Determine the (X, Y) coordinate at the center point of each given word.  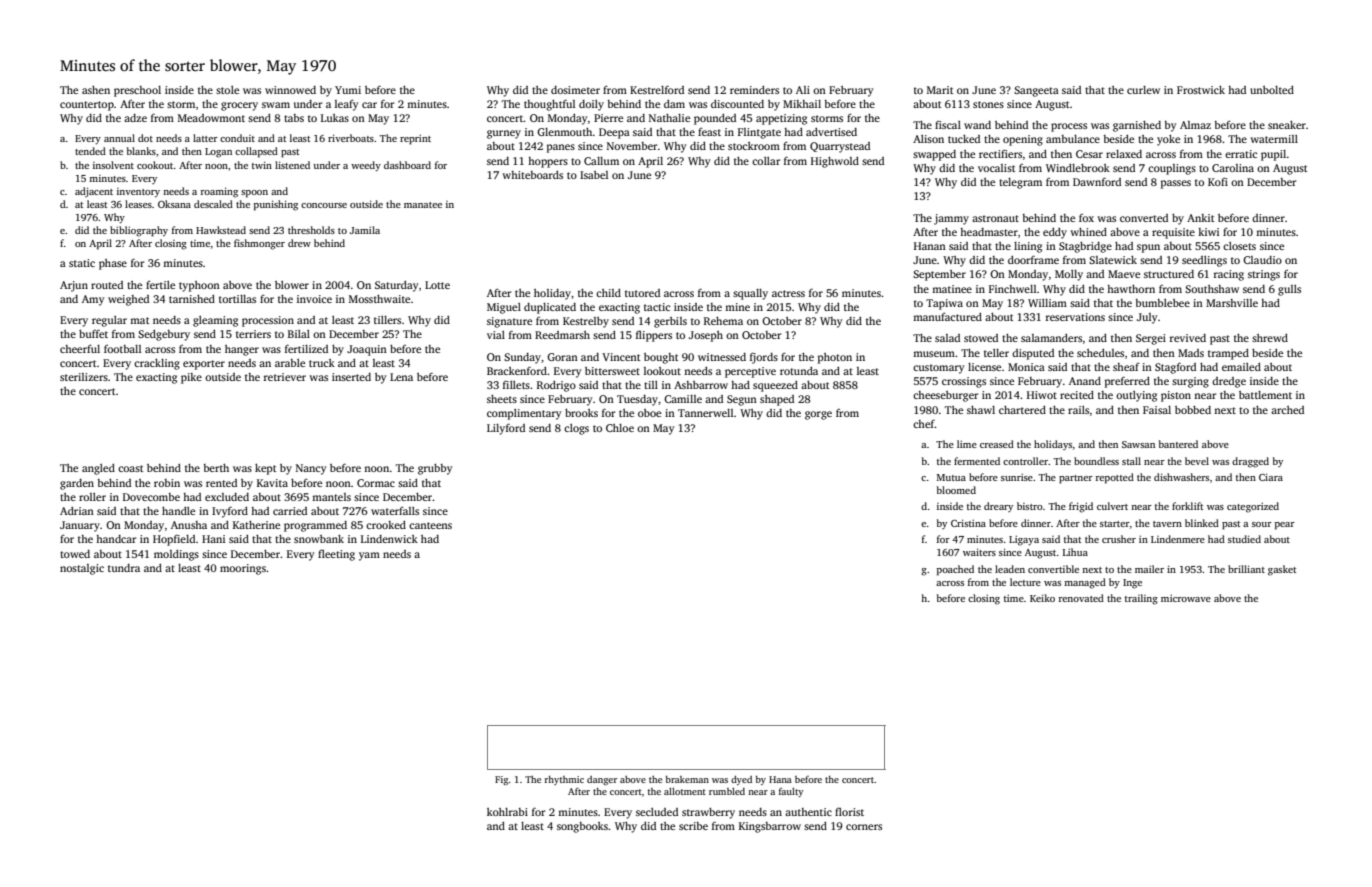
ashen (96, 90)
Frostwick (1201, 90)
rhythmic (564, 780)
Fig (501, 780)
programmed (315, 526)
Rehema (723, 321)
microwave (1186, 598)
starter (1115, 524)
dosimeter (575, 90)
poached (955, 570)
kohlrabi (507, 812)
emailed (1241, 367)
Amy (93, 300)
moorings (243, 569)
